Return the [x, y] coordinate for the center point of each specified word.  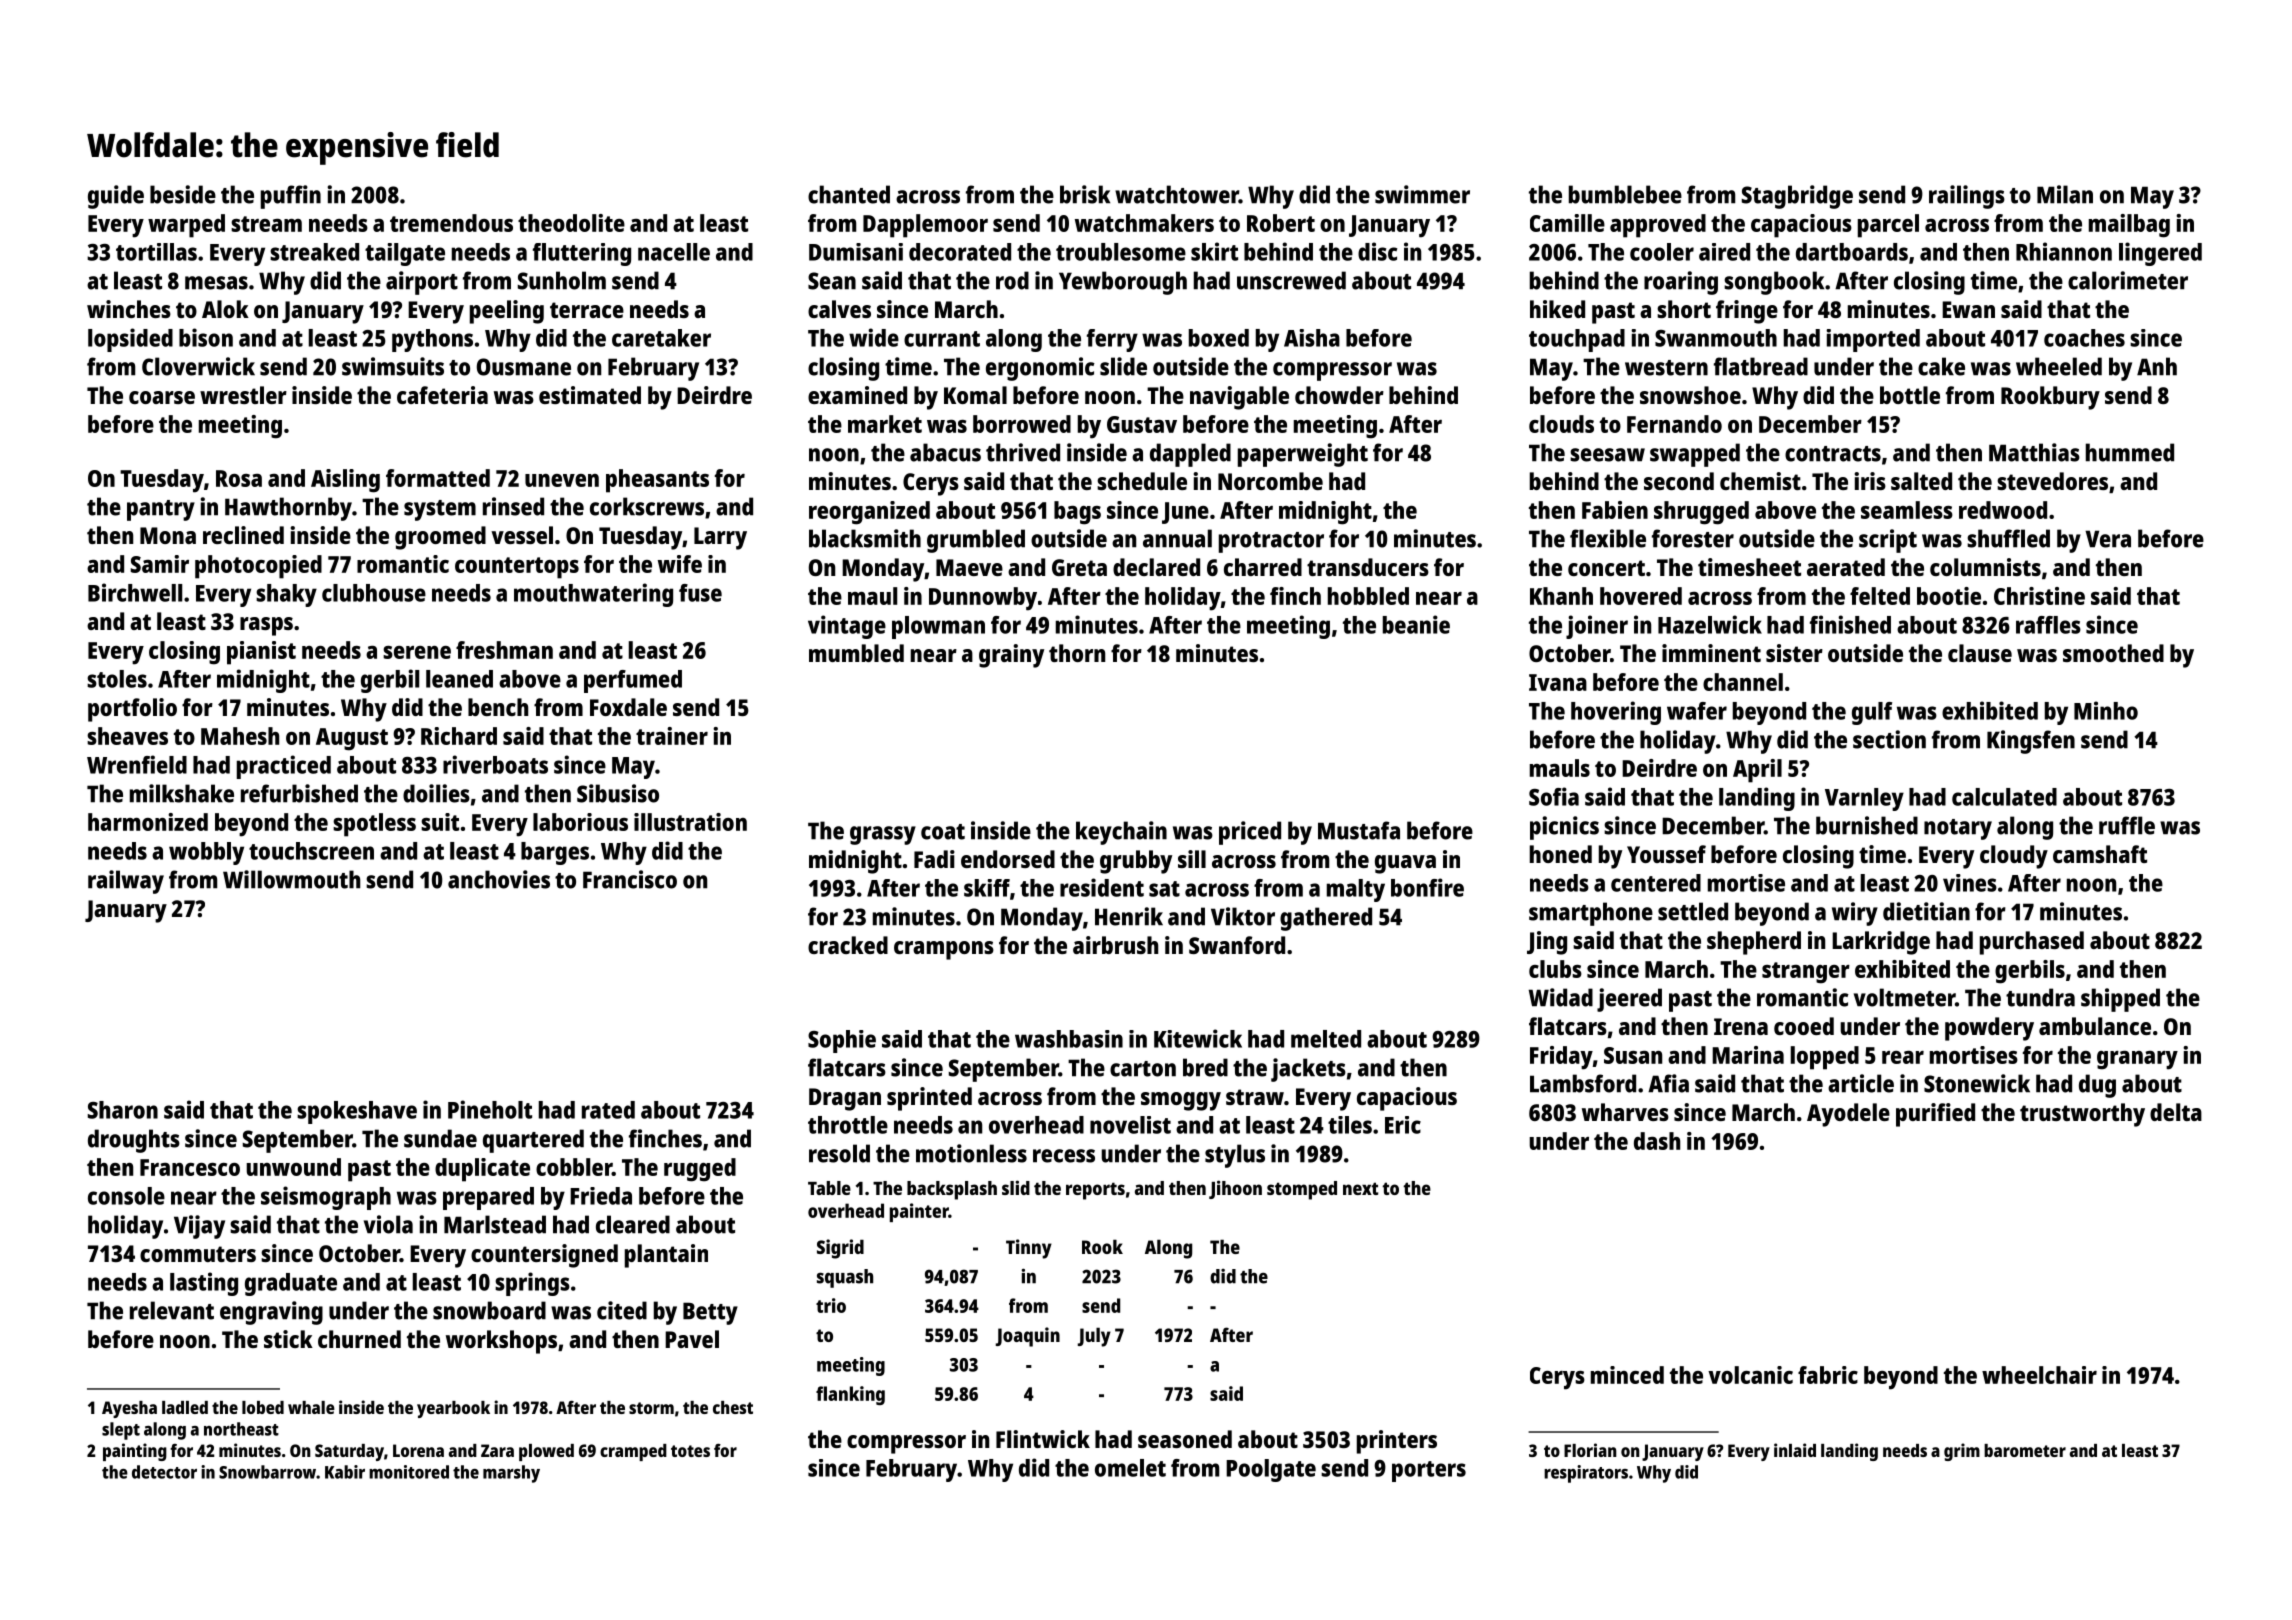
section [1889, 739]
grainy [1011, 656]
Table [829, 1188]
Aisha [1312, 338]
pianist [261, 653]
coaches [2084, 338]
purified [1935, 1115]
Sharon [123, 1110]
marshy [511, 1474]
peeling [507, 312]
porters [1429, 1471]
